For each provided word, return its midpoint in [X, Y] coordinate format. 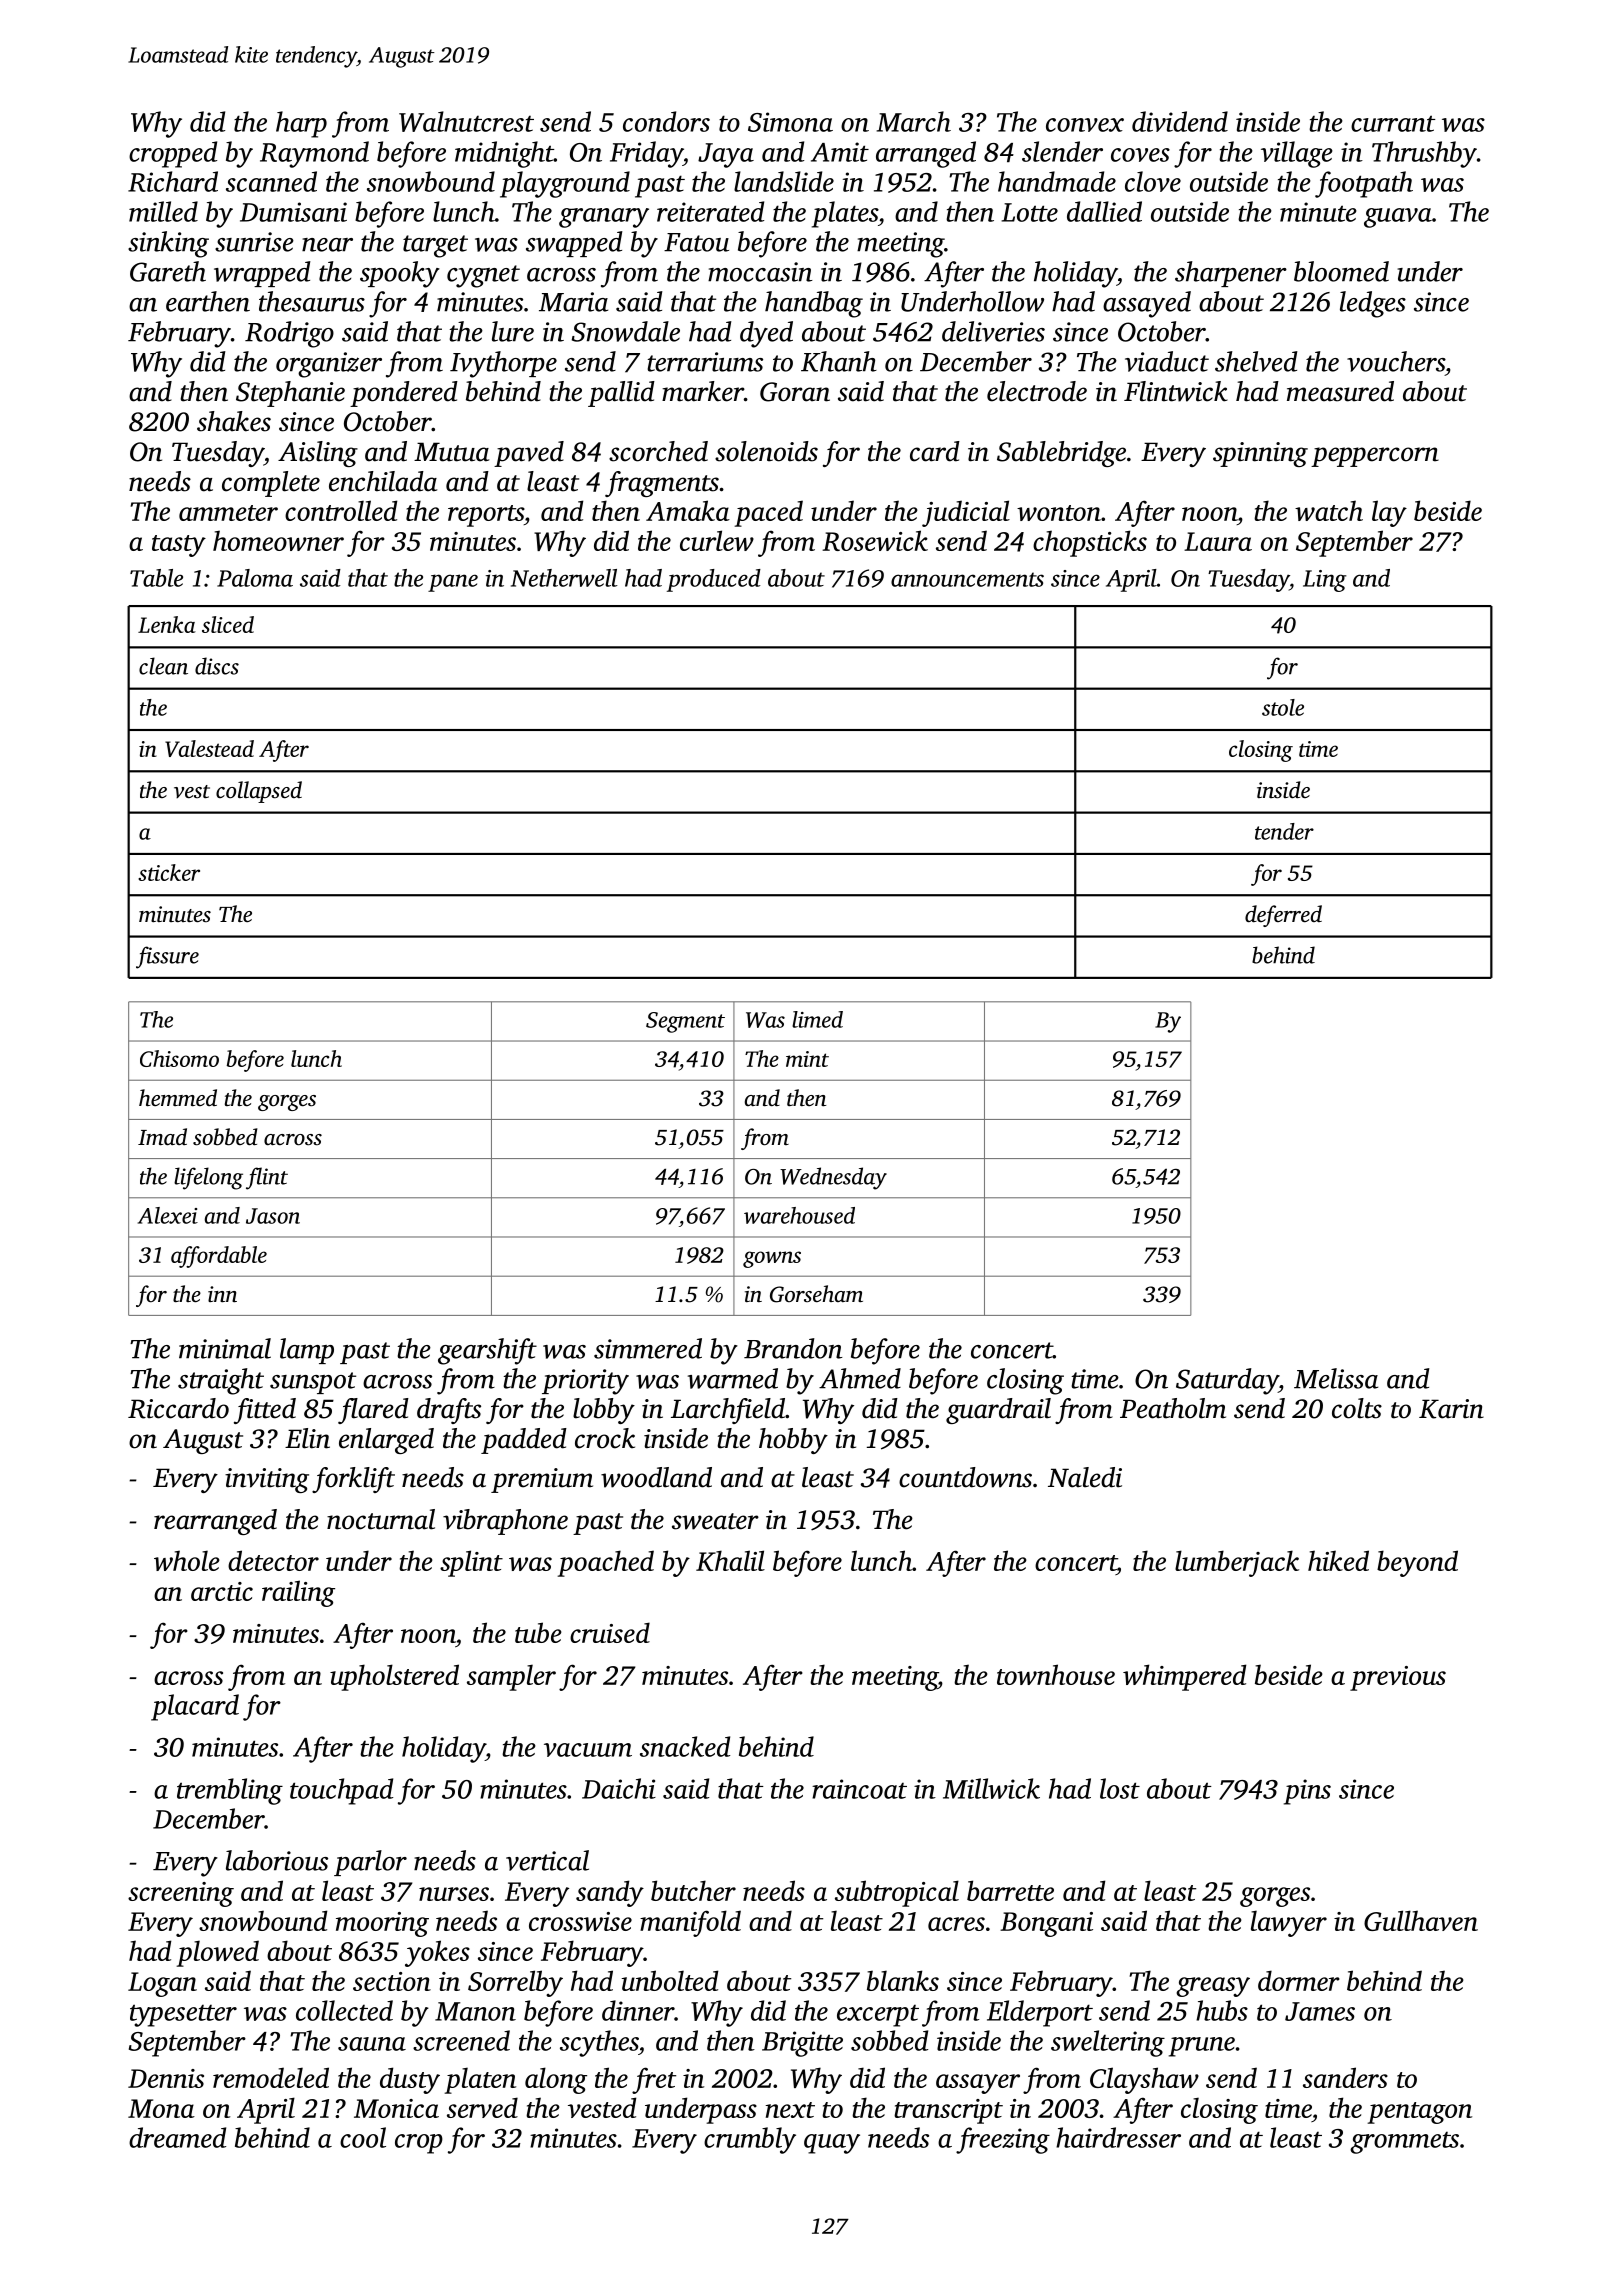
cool [363, 2137]
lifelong [208, 1178]
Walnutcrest [466, 121]
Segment [685, 1022]
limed [817, 1019]
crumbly [750, 2140]
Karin [1451, 1409]
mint [807, 1059]
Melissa [1336, 1378]
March [913, 121]
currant [1393, 123]
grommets [1404, 2143]
